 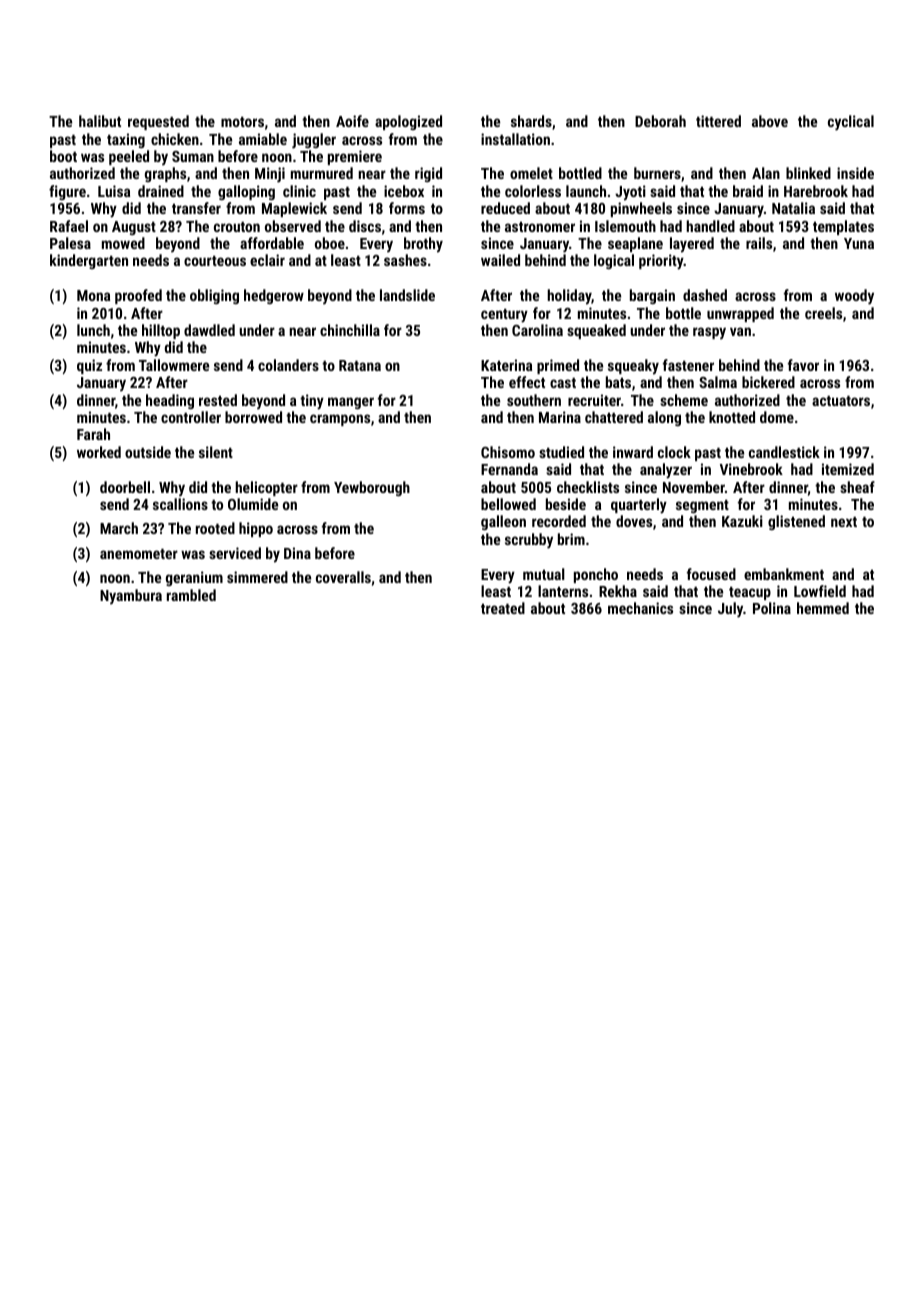 What do you see at coordinates (857, 487) in the image?
I see `sheaf` at bounding box center [857, 487].
